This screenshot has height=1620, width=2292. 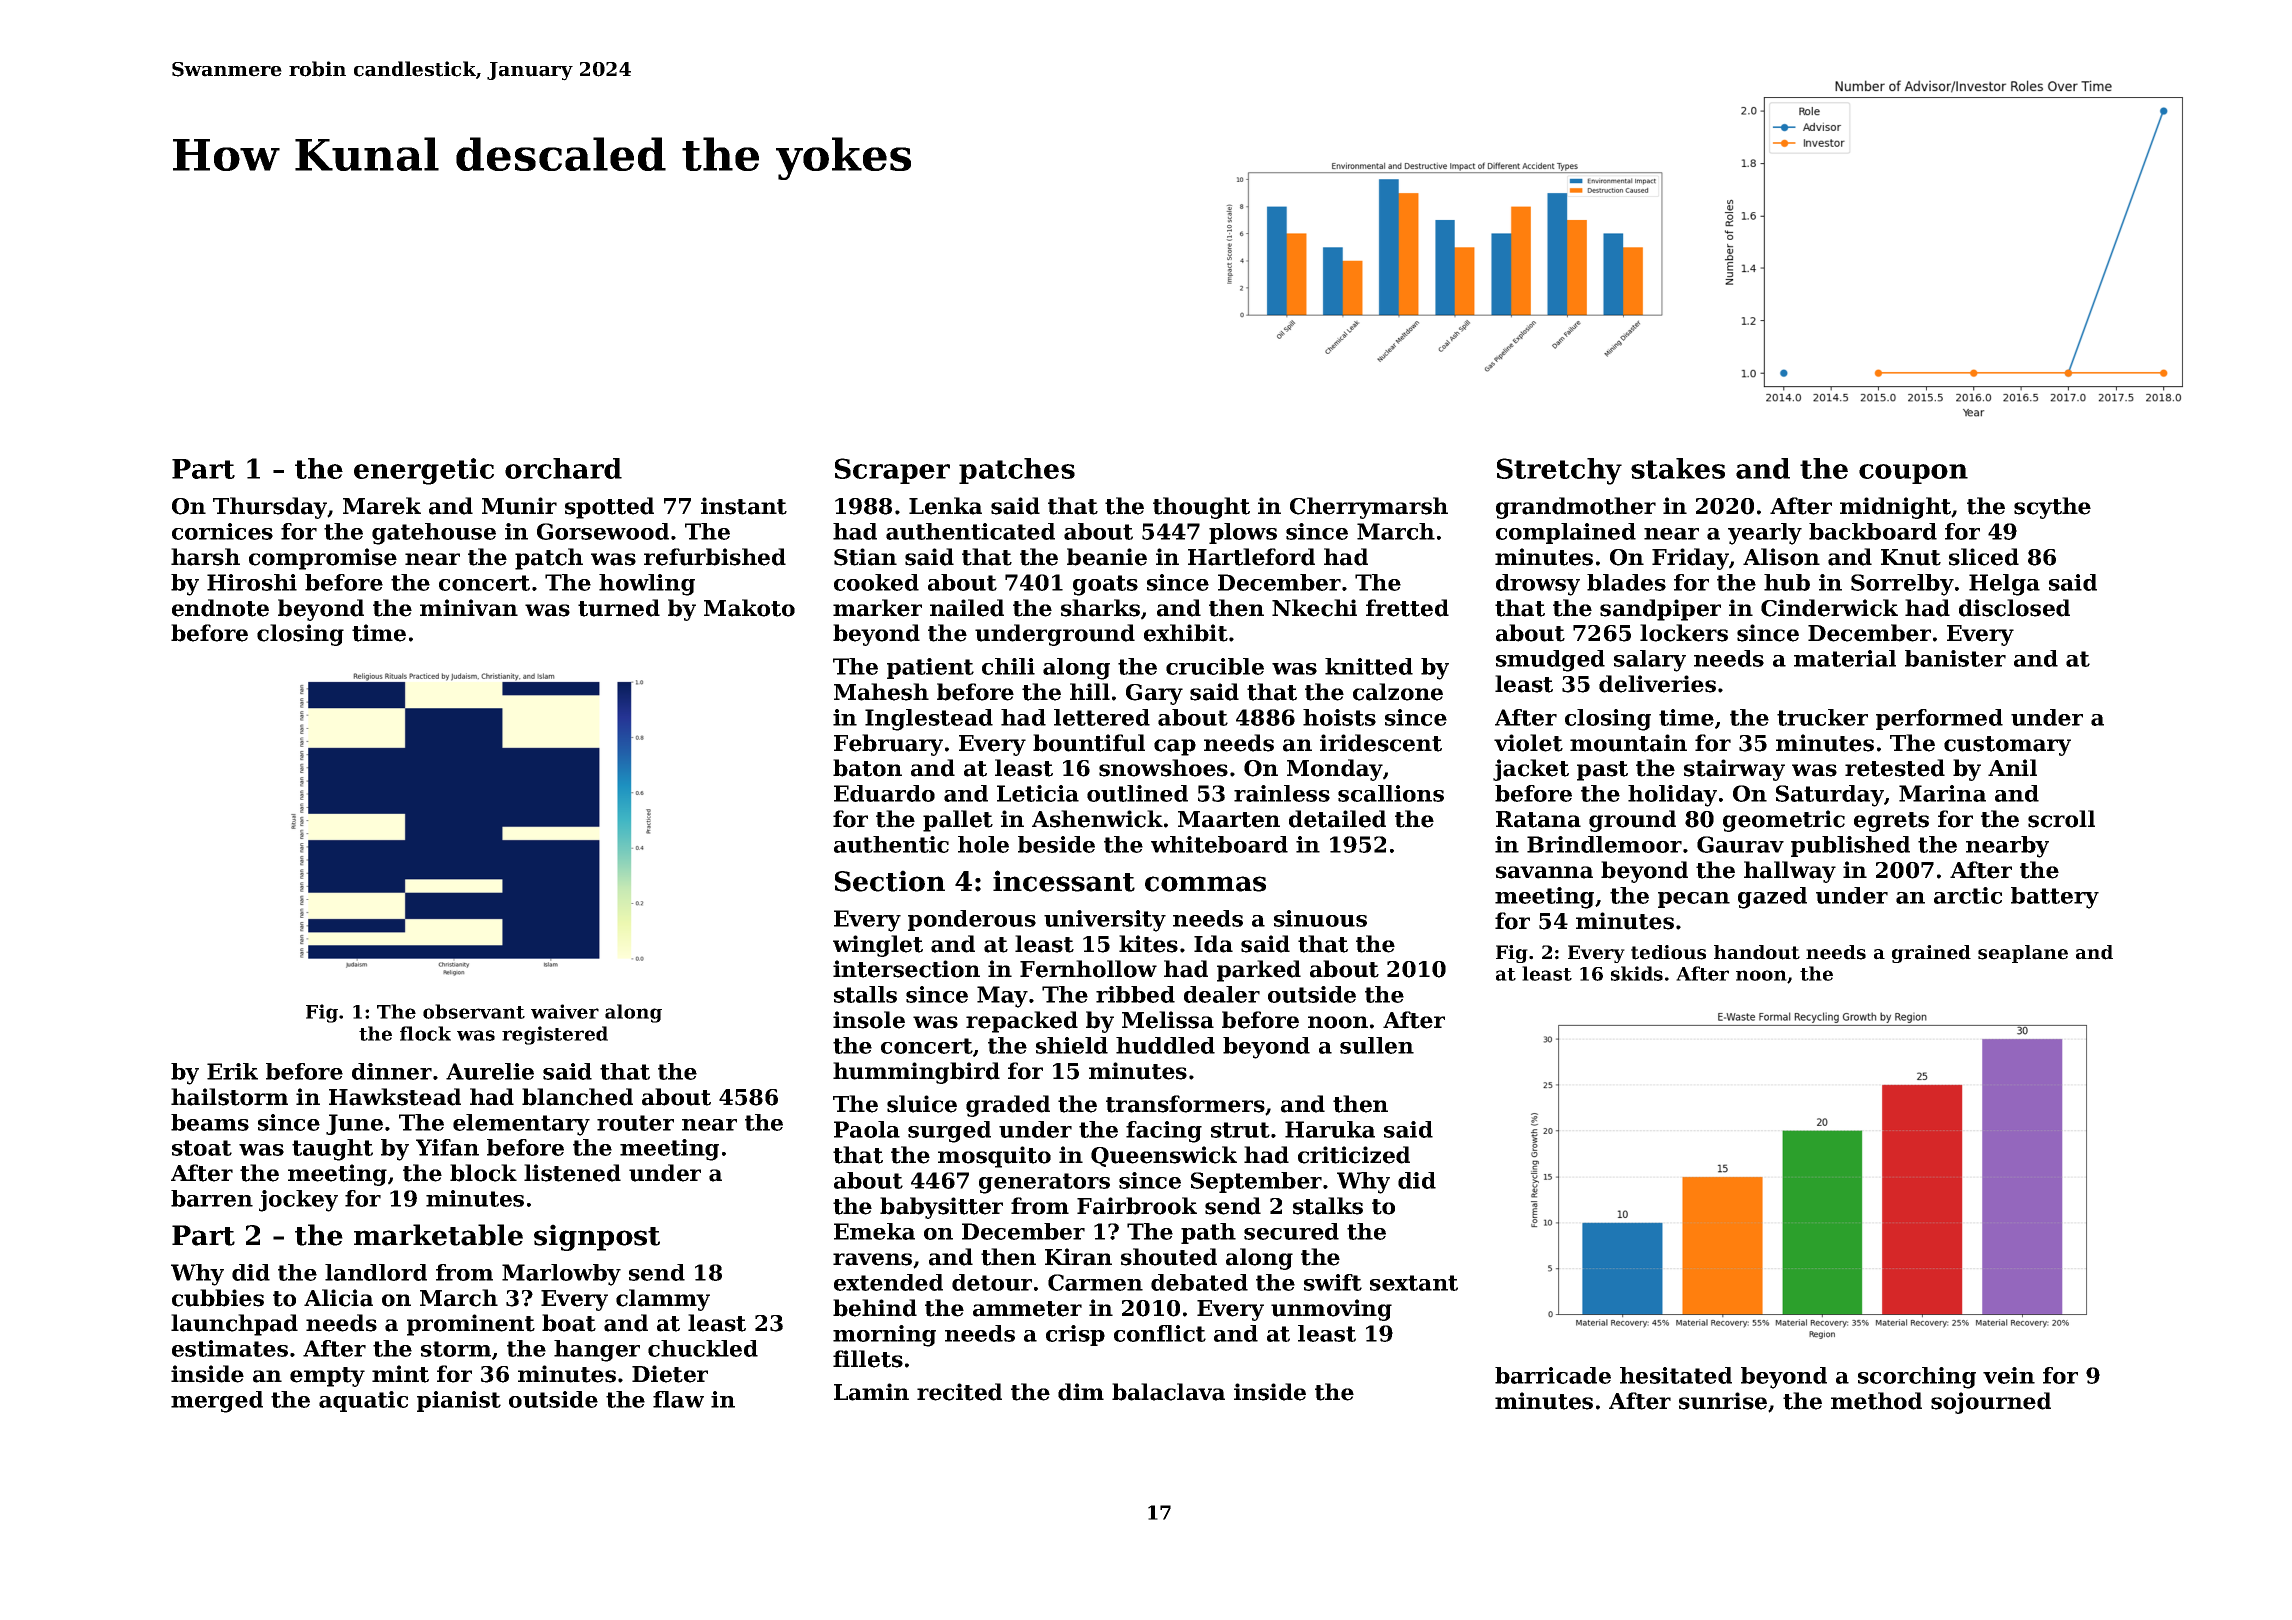 What do you see at coordinates (1148, 944) in the screenshot?
I see `kites` at bounding box center [1148, 944].
